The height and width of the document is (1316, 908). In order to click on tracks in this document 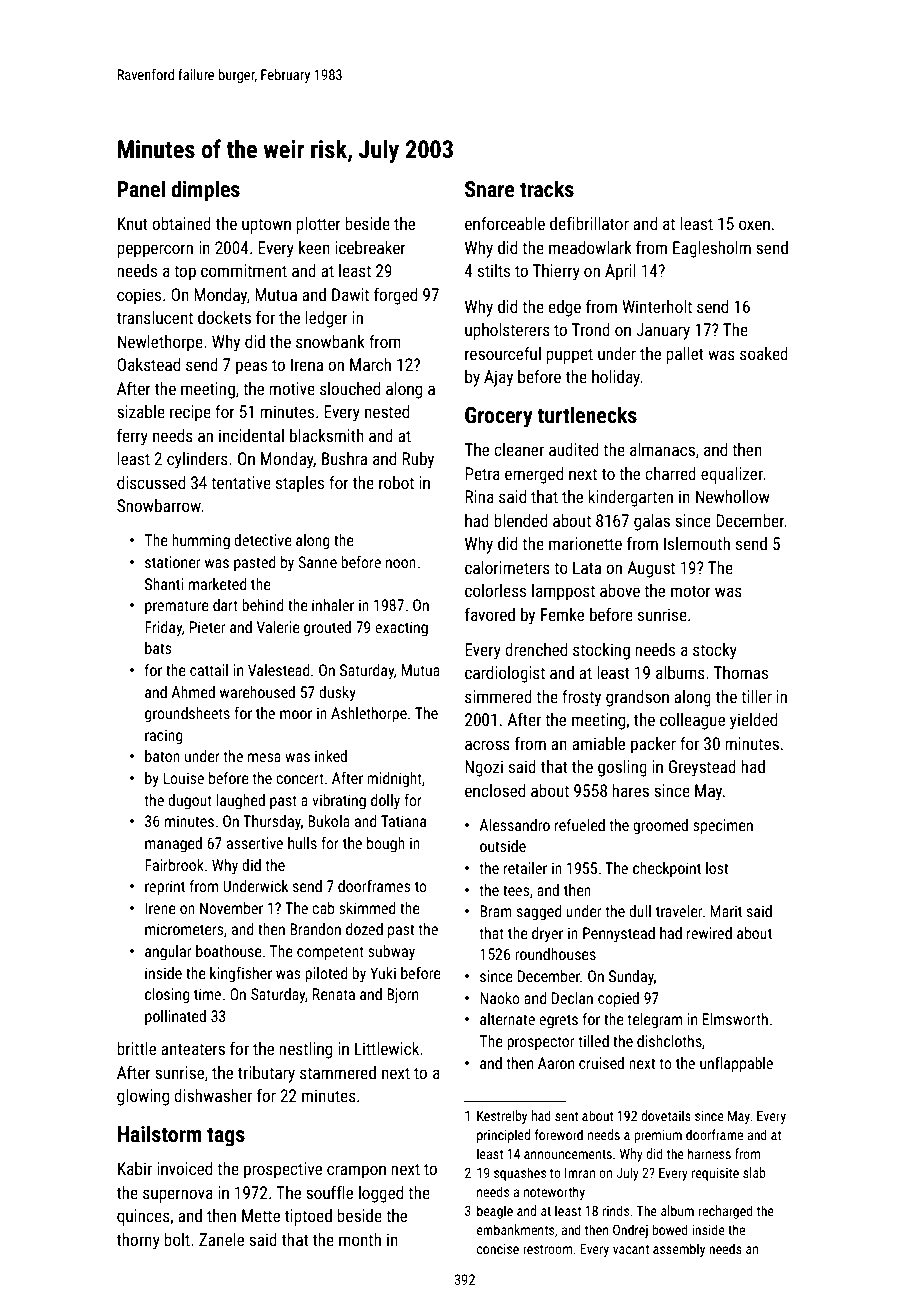, I will do `click(547, 189)`.
